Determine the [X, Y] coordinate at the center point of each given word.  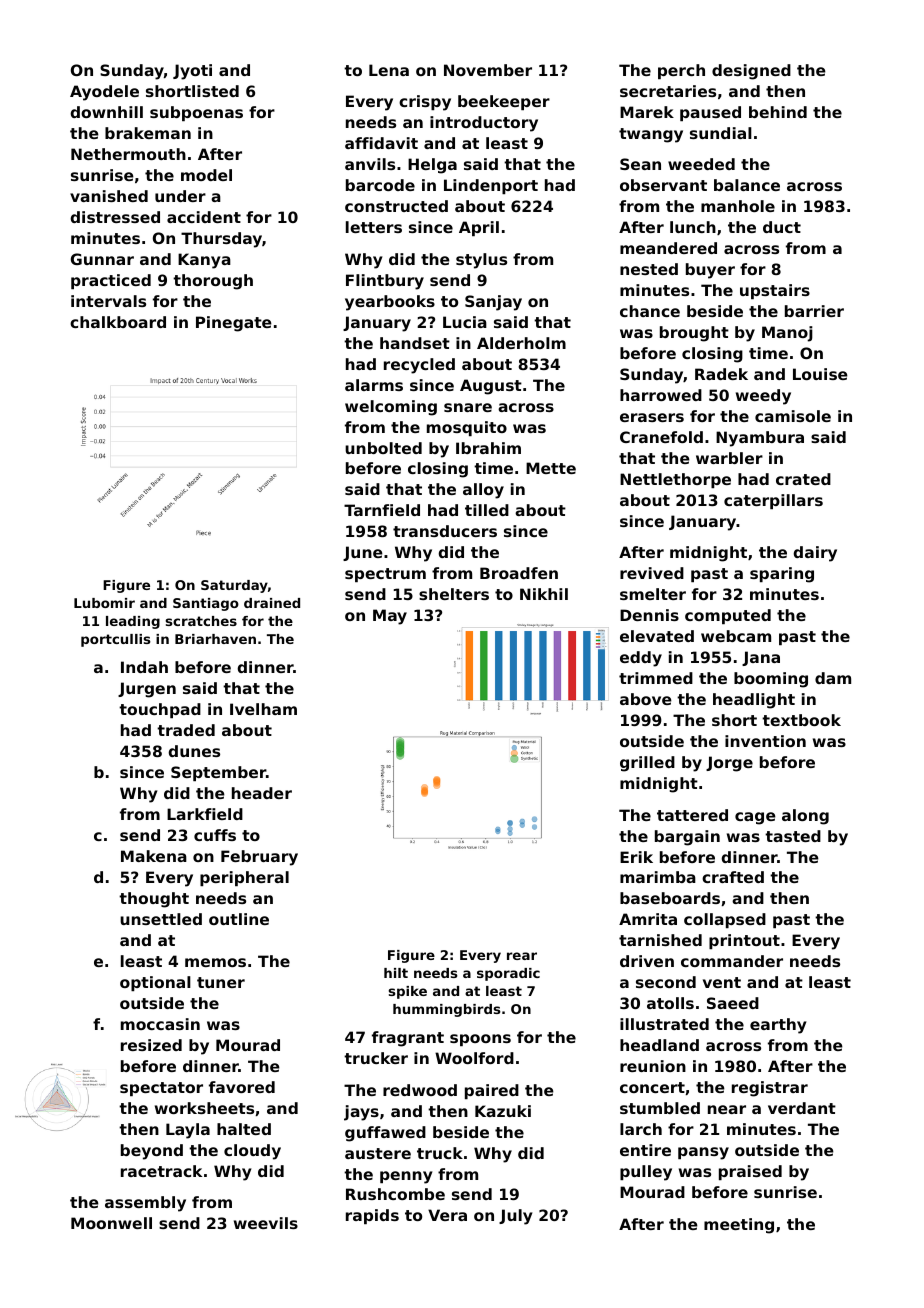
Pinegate [234, 324]
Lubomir [104, 603]
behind [778, 112]
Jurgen [147, 690]
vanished [109, 196]
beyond [152, 1152]
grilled [647, 764]
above [646, 699]
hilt [396, 973]
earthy [778, 1026]
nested [649, 269]
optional [155, 983]
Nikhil [544, 594]
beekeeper [504, 102]
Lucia [465, 322]
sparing [782, 575]
